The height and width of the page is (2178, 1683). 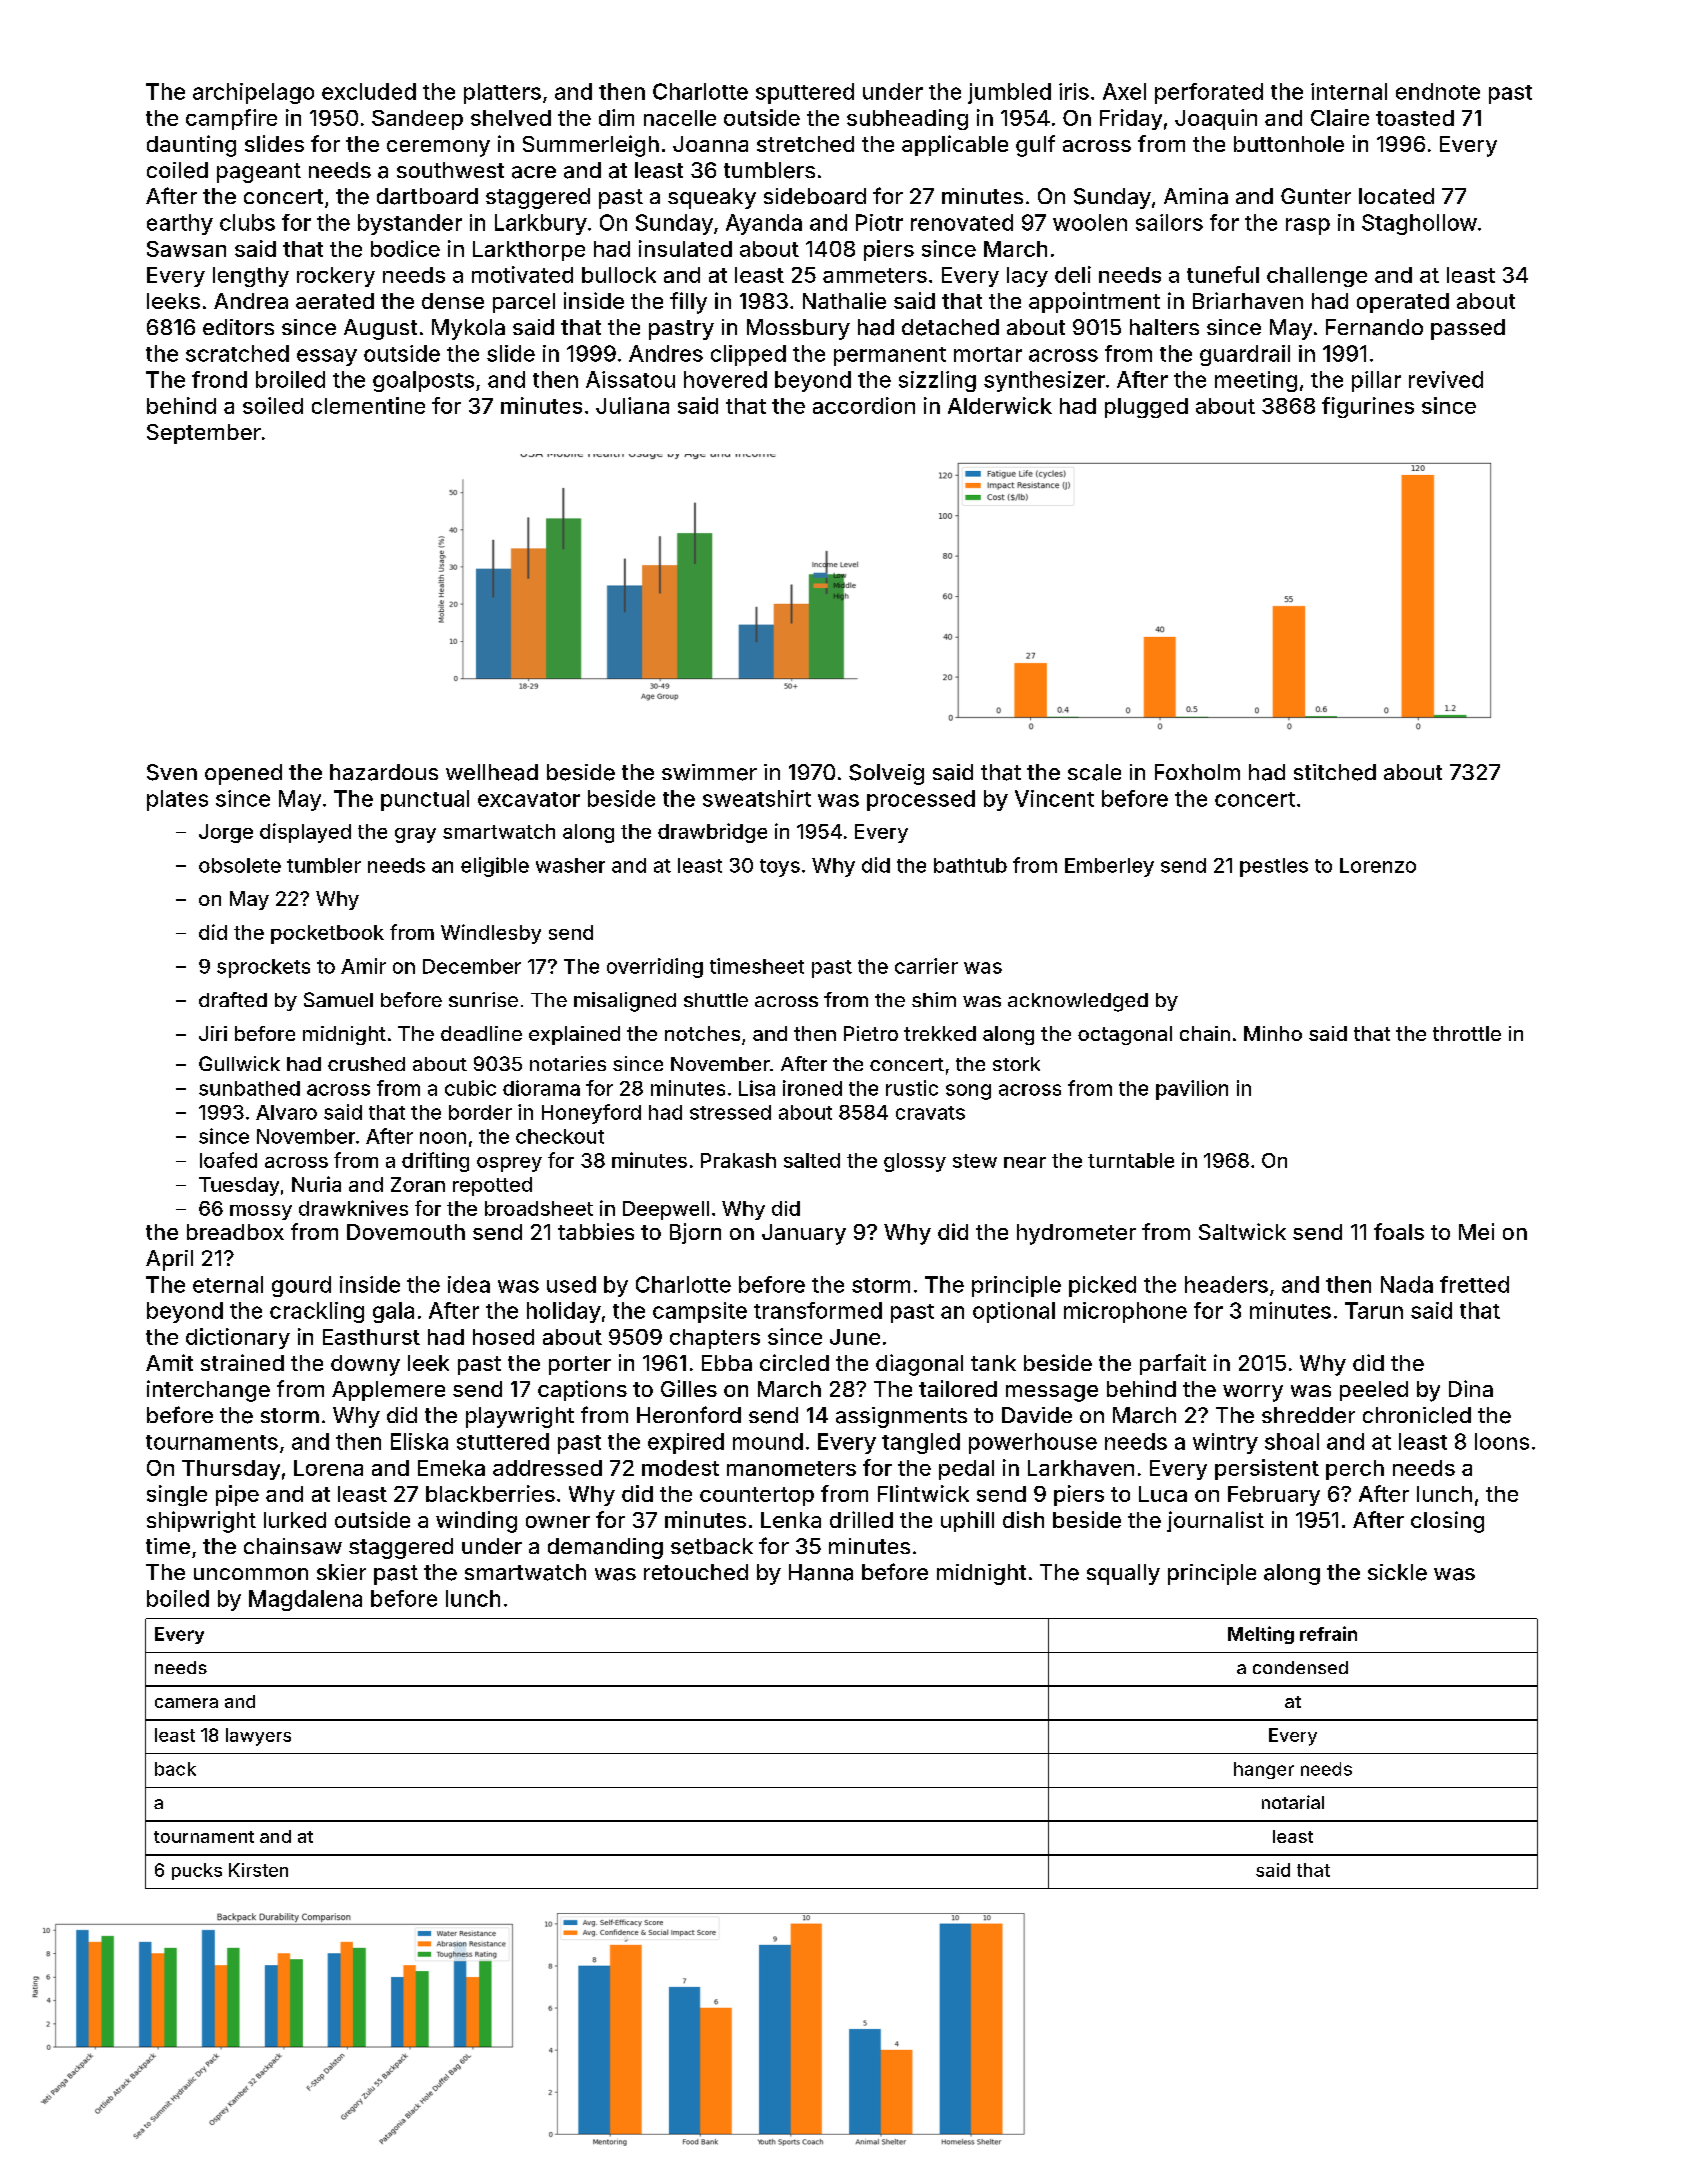 I want to click on pageant, so click(x=259, y=173).
